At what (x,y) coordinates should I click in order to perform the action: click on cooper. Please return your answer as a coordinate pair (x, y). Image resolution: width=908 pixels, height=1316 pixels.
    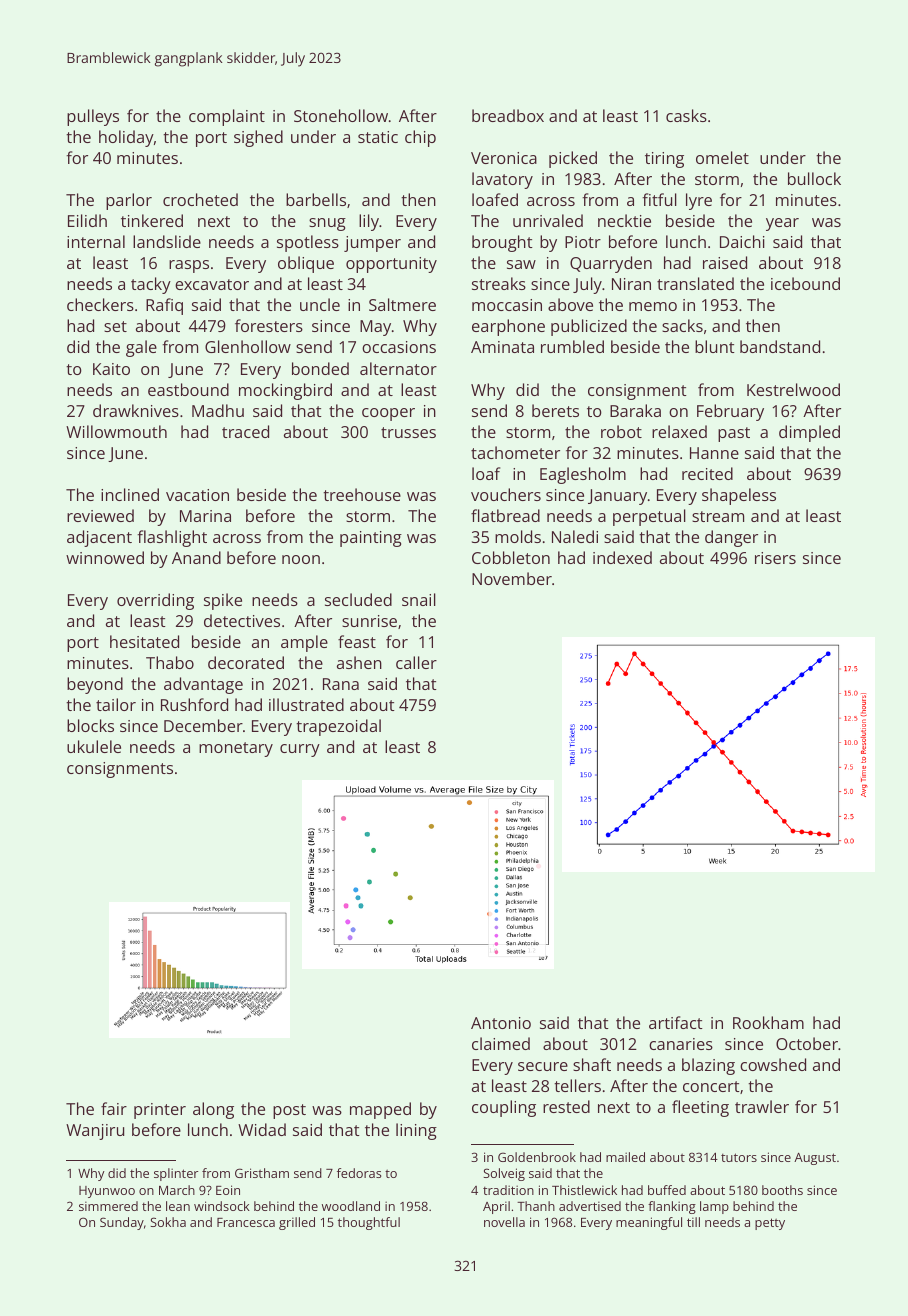
    Looking at the image, I should click on (388, 414).
